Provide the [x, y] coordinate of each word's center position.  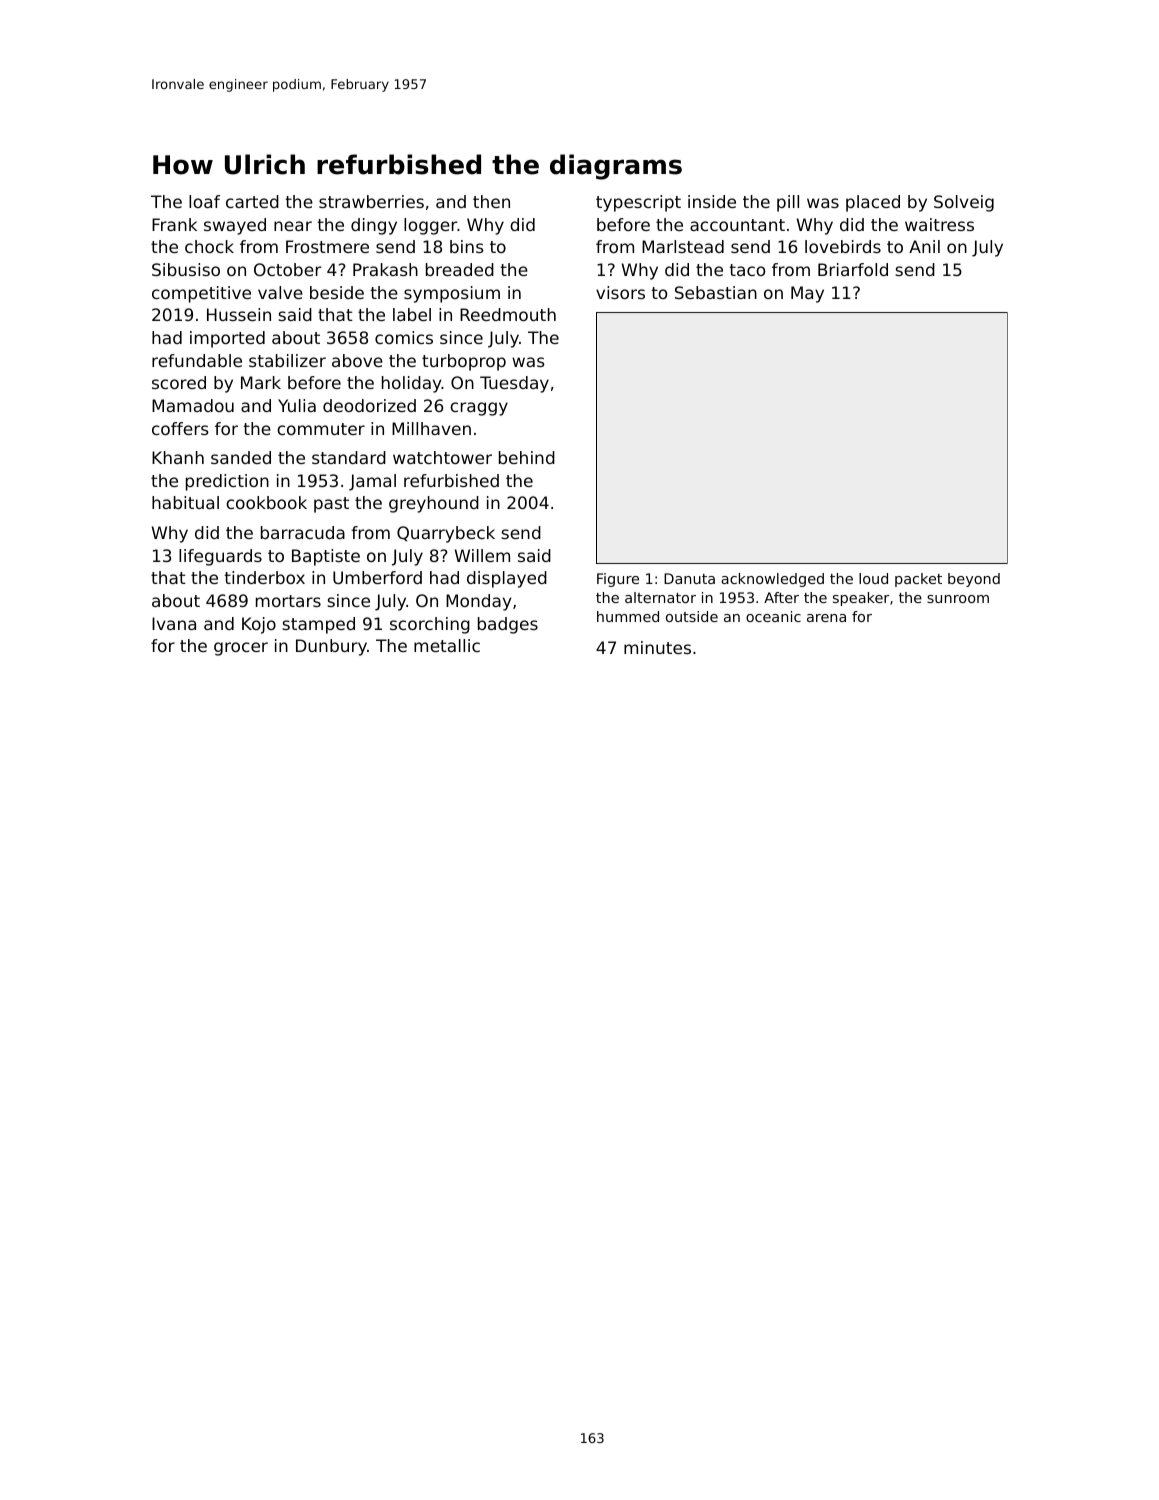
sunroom [958, 599]
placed [873, 203]
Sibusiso [186, 269]
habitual [185, 502]
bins [467, 246]
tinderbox [264, 577]
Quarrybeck [446, 534]
